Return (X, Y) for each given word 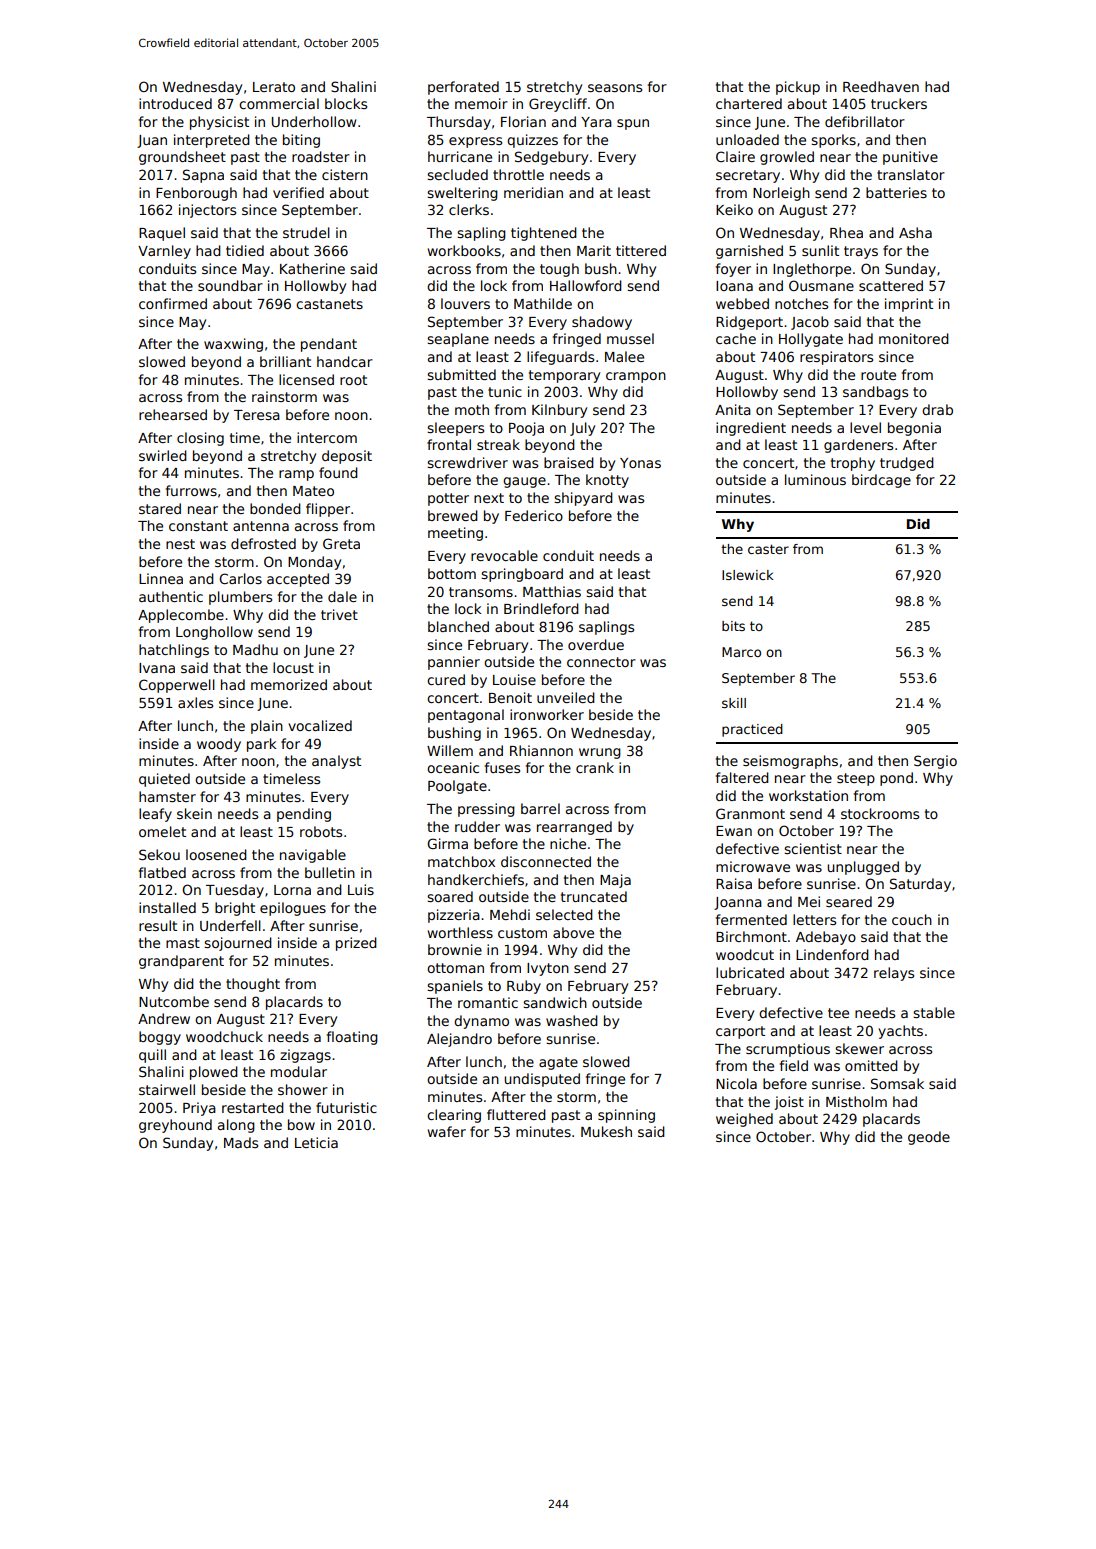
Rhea (846, 232)
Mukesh (606, 1131)
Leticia (316, 1142)
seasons (615, 88)
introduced (175, 103)
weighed (744, 1120)
